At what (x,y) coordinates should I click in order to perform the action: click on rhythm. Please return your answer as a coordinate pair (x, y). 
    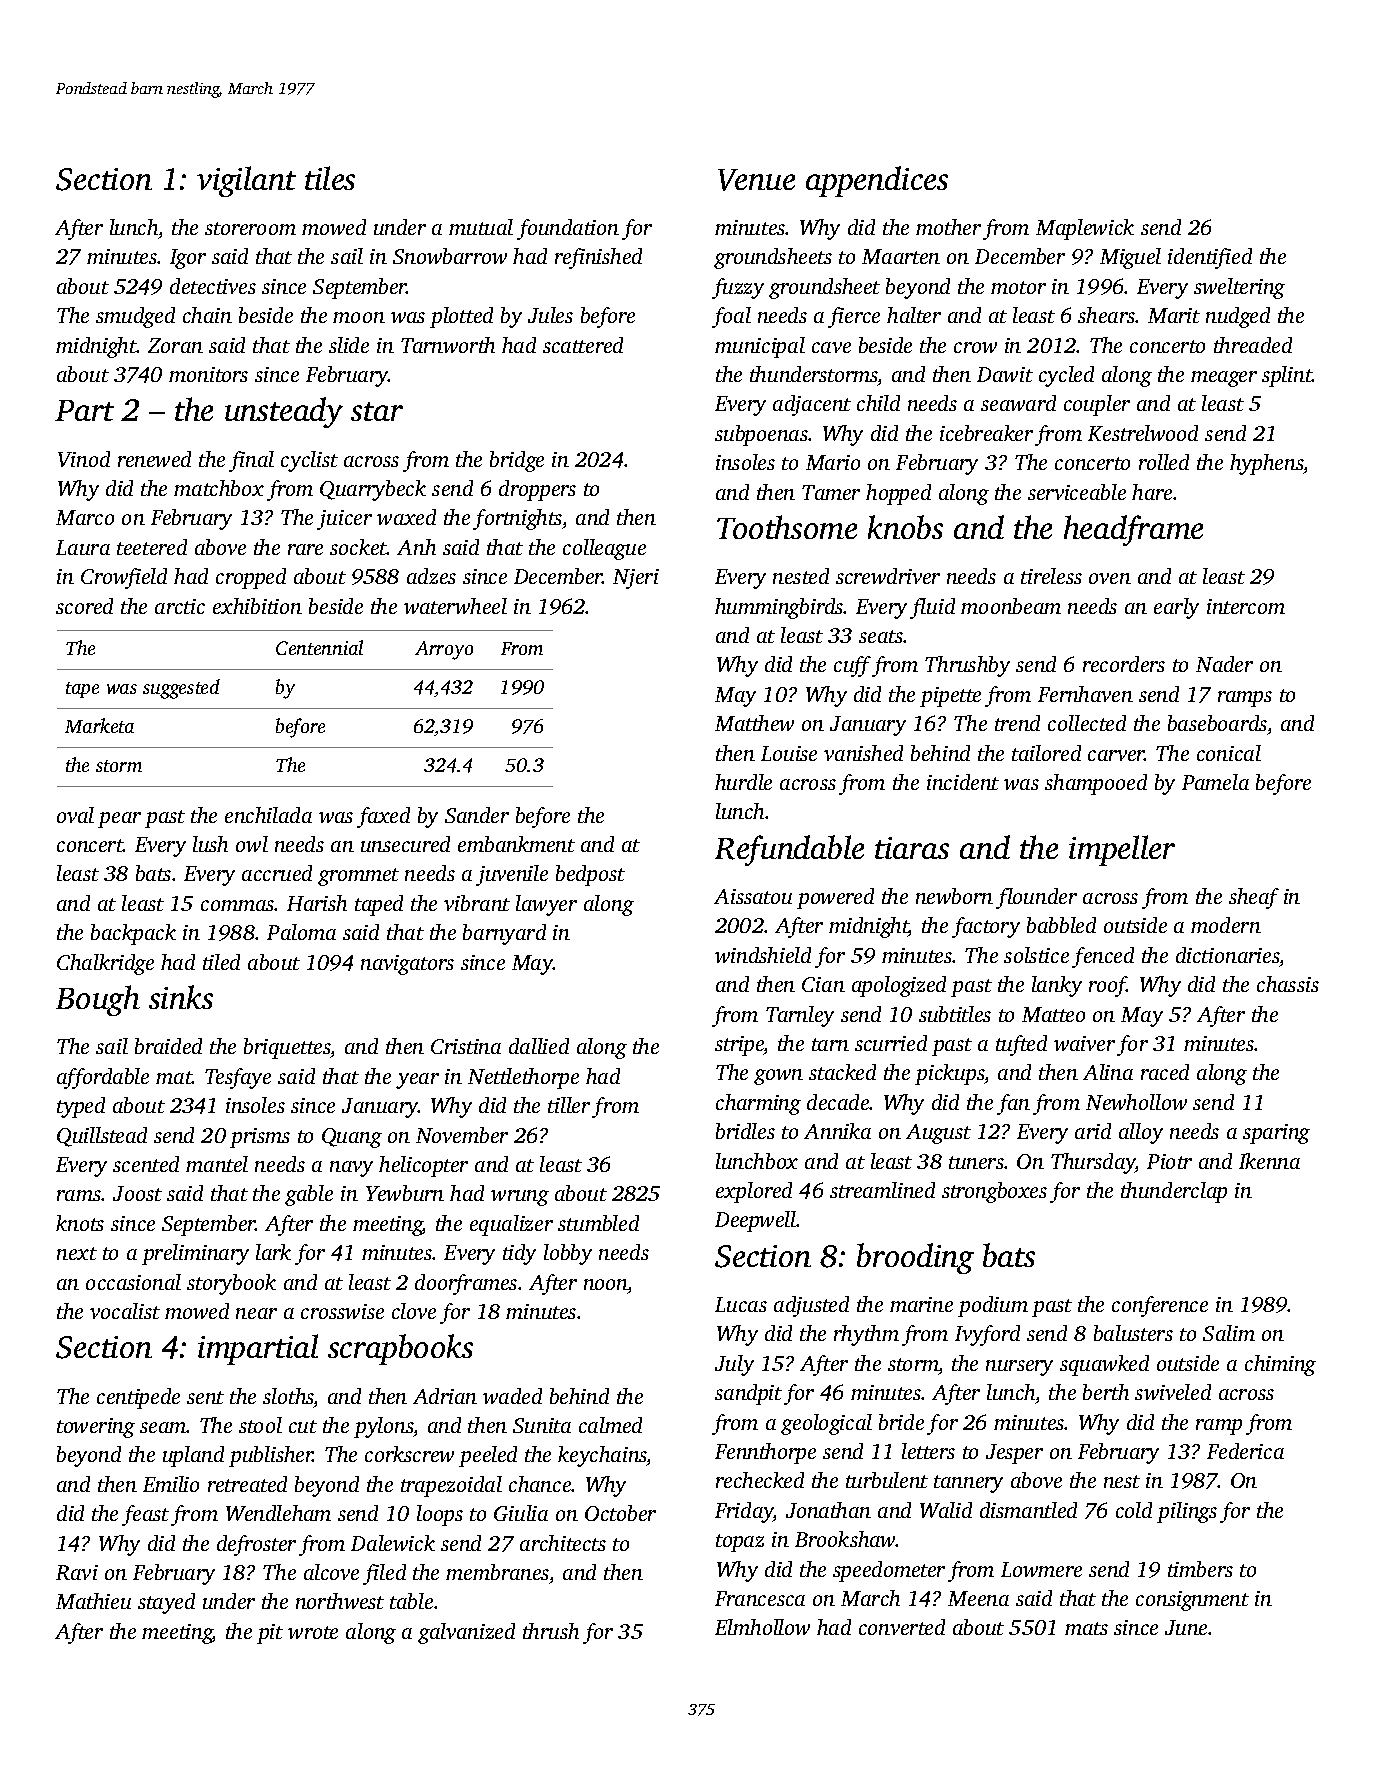
    Looking at the image, I should click on (866, 1335).
